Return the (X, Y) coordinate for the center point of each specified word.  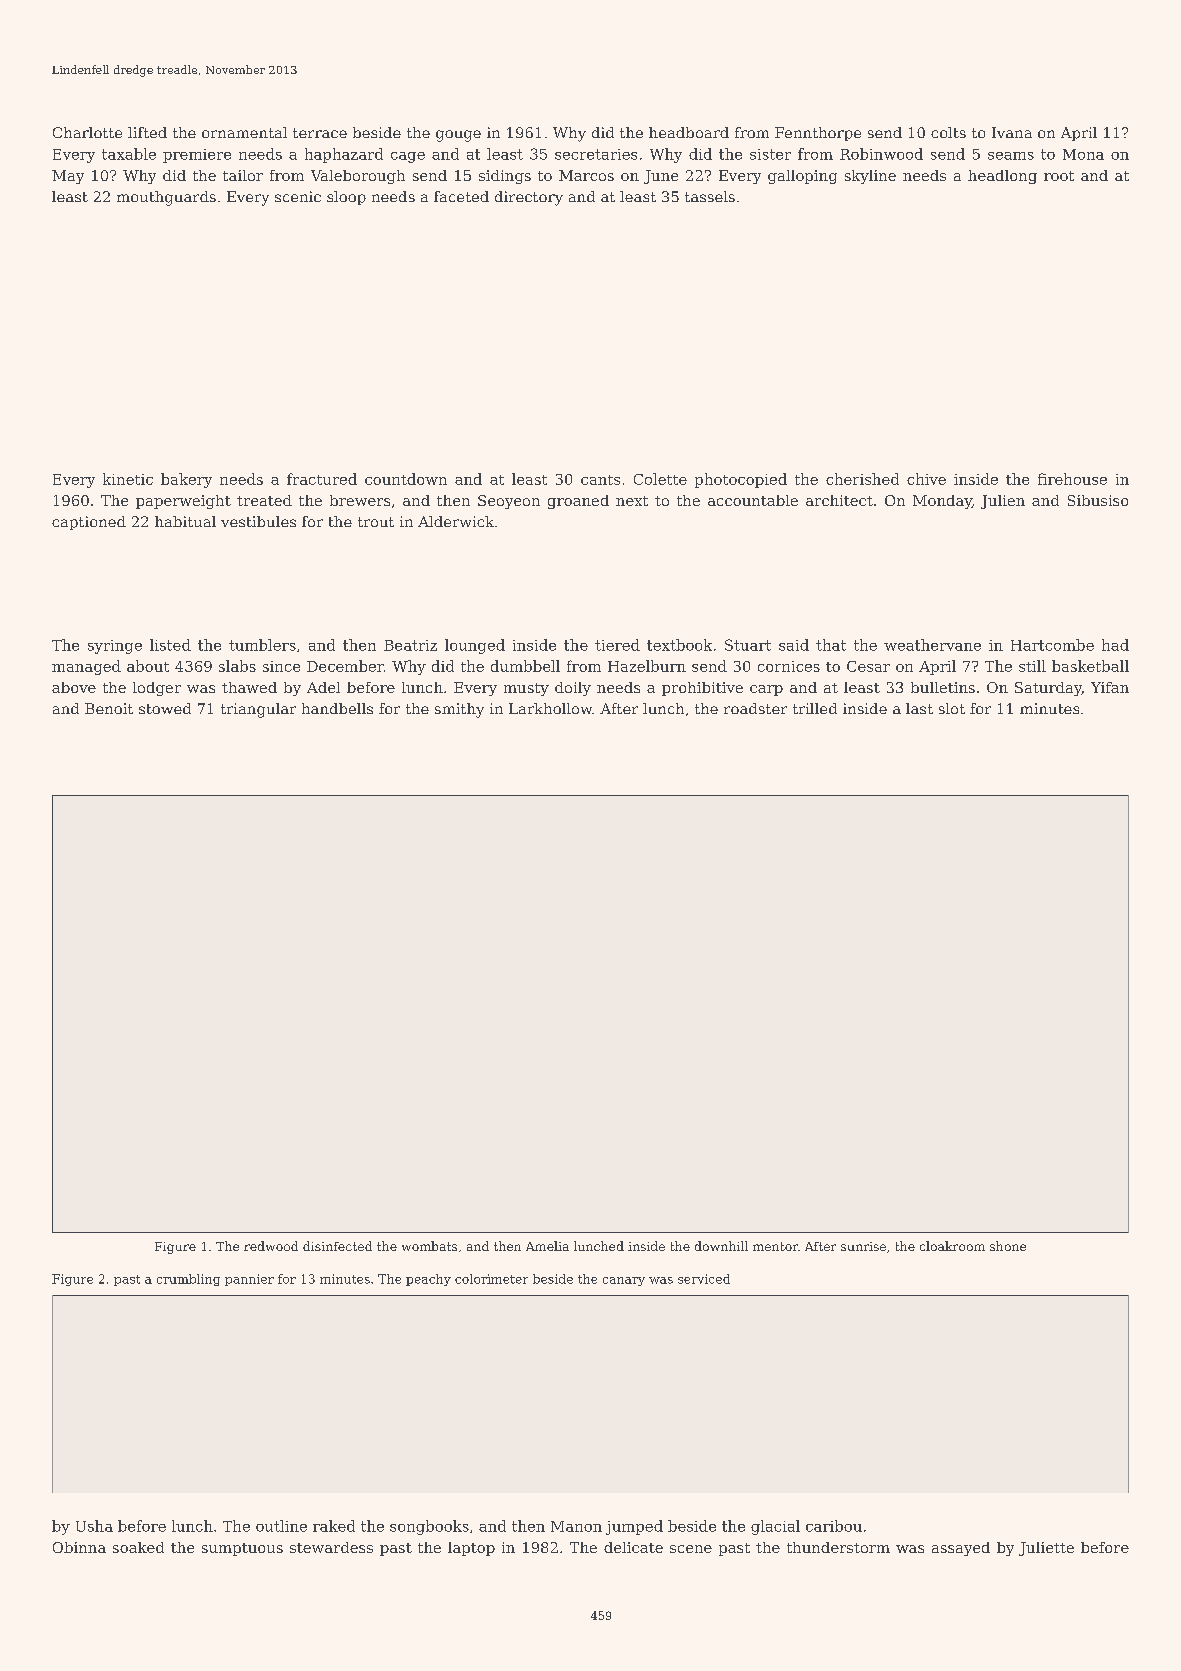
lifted (147, 132)
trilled (815, 708)
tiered (617, 645)
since (281, 666)
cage (408, 157)
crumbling (188, 1280)
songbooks (429, 1527)
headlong (1002, 177)
